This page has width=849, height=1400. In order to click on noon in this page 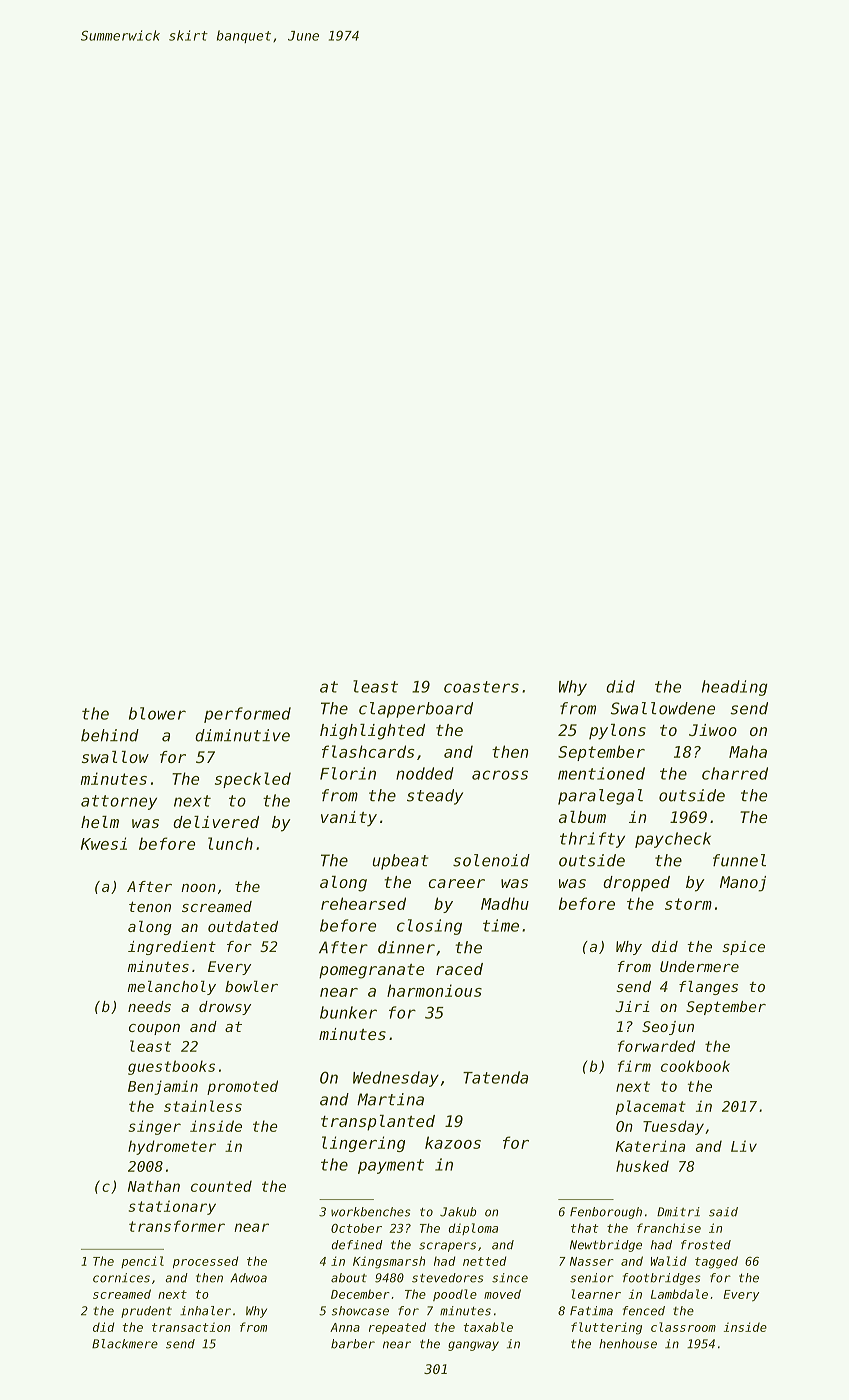, I will do `click(198, 888)`.
